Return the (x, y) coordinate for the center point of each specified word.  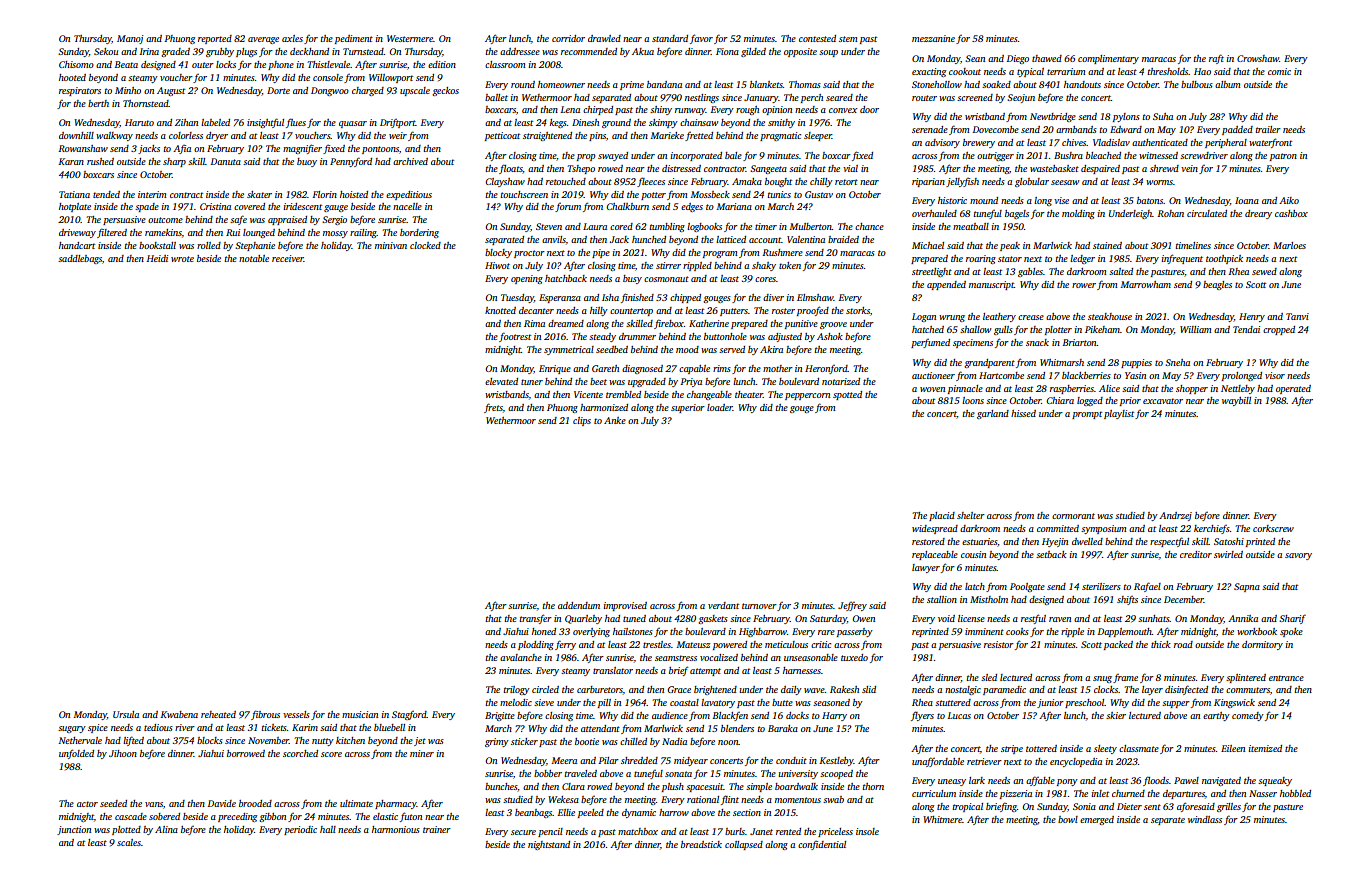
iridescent (302, 206)
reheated (218, 714)
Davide (222, 803)
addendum (579, 605)
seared (839, 97)
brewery (979, 143)
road (1183, 644)
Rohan (1170, 213)
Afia (182, 149)
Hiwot (497, 265)
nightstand (549, 845)
